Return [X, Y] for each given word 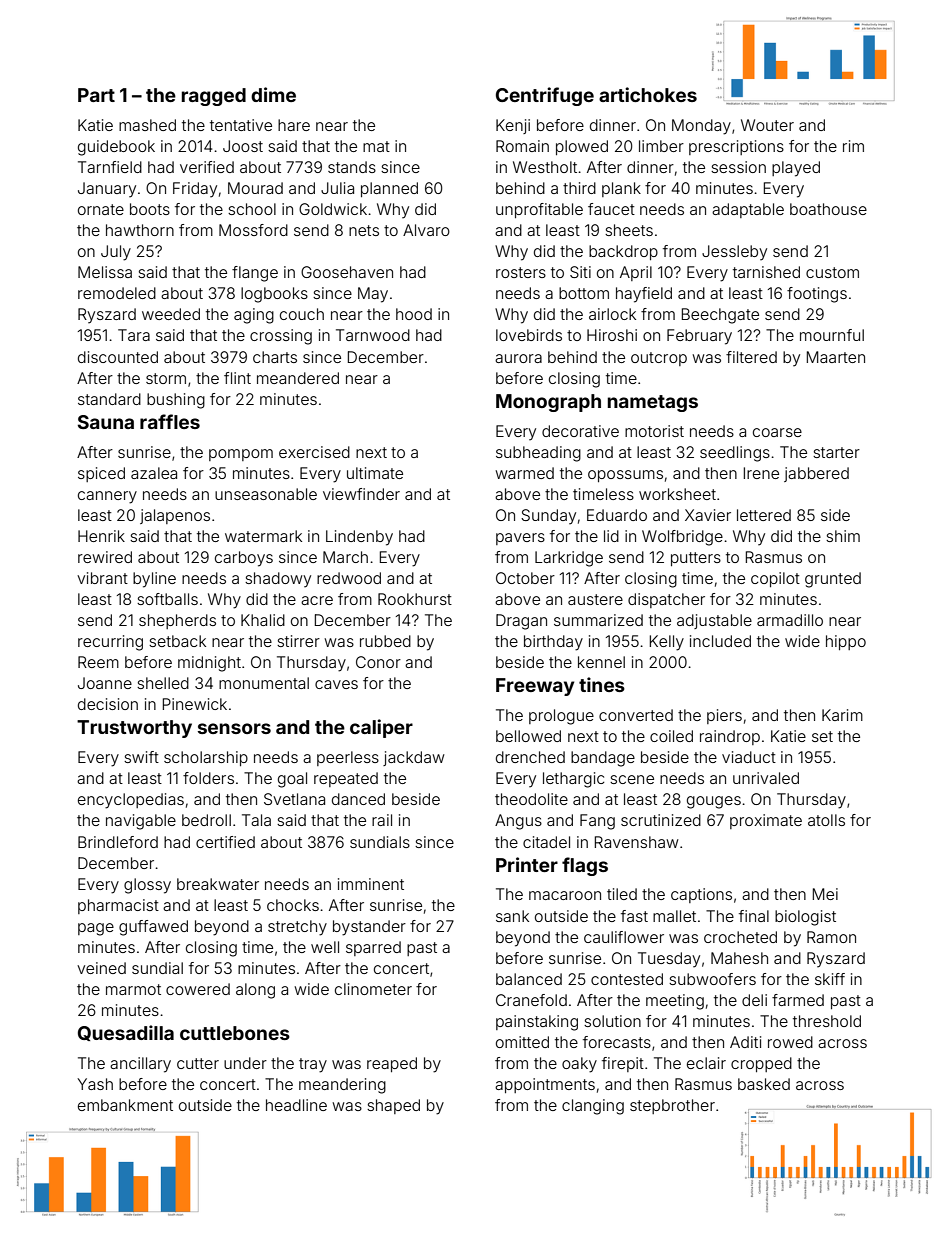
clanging [593, 1107]
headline [296, 1105]
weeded [171, 314]
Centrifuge [545, 96]
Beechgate [720, 316]
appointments [545, 1085]
